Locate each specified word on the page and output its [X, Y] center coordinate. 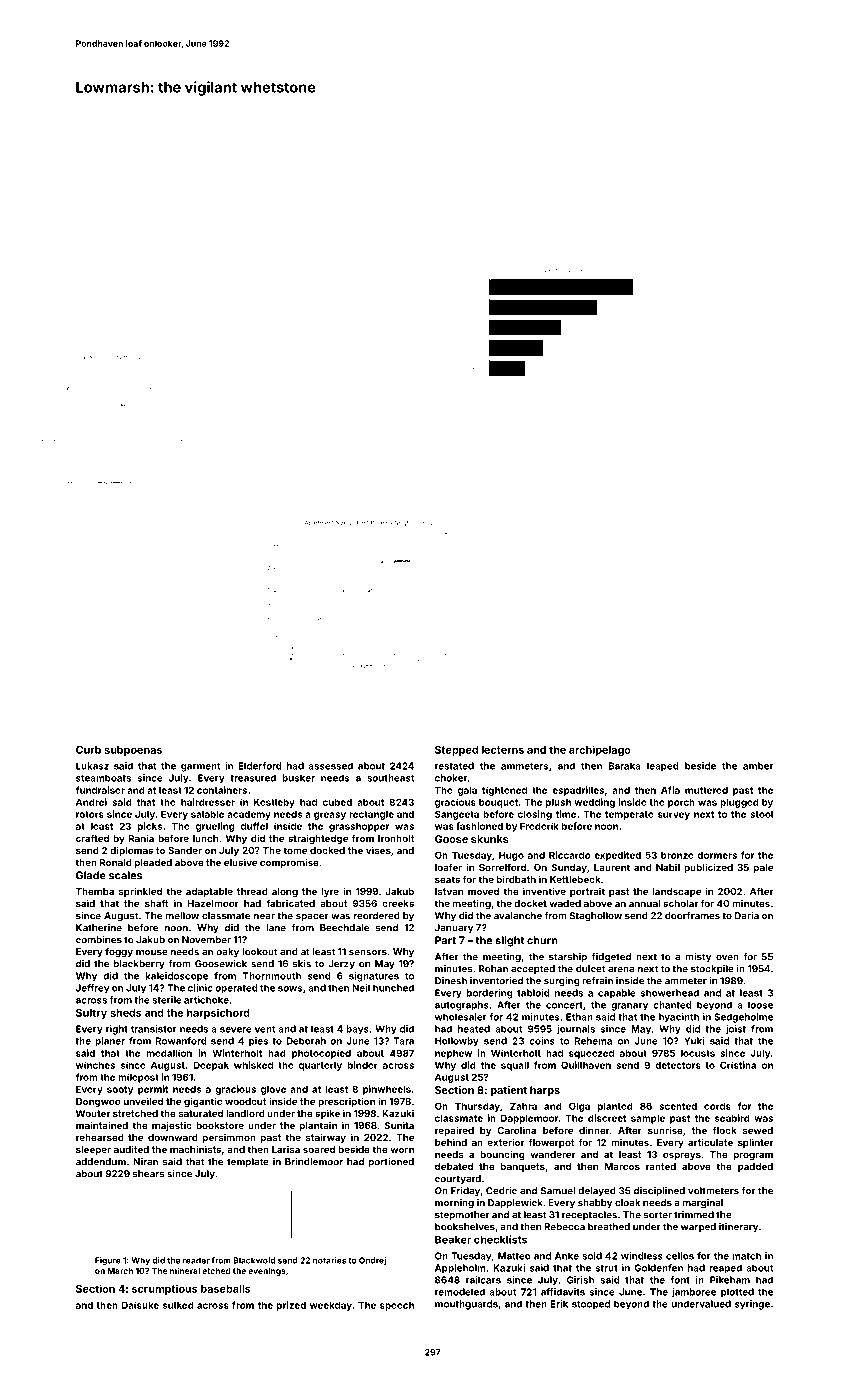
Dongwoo [98, 1102]
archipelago [600, 750]
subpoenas [133, 751]
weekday [331, 1306]
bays [357, 1030]
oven [727, 958]
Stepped [456, 751]
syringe [752, 1305]
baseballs [226, 1289]
